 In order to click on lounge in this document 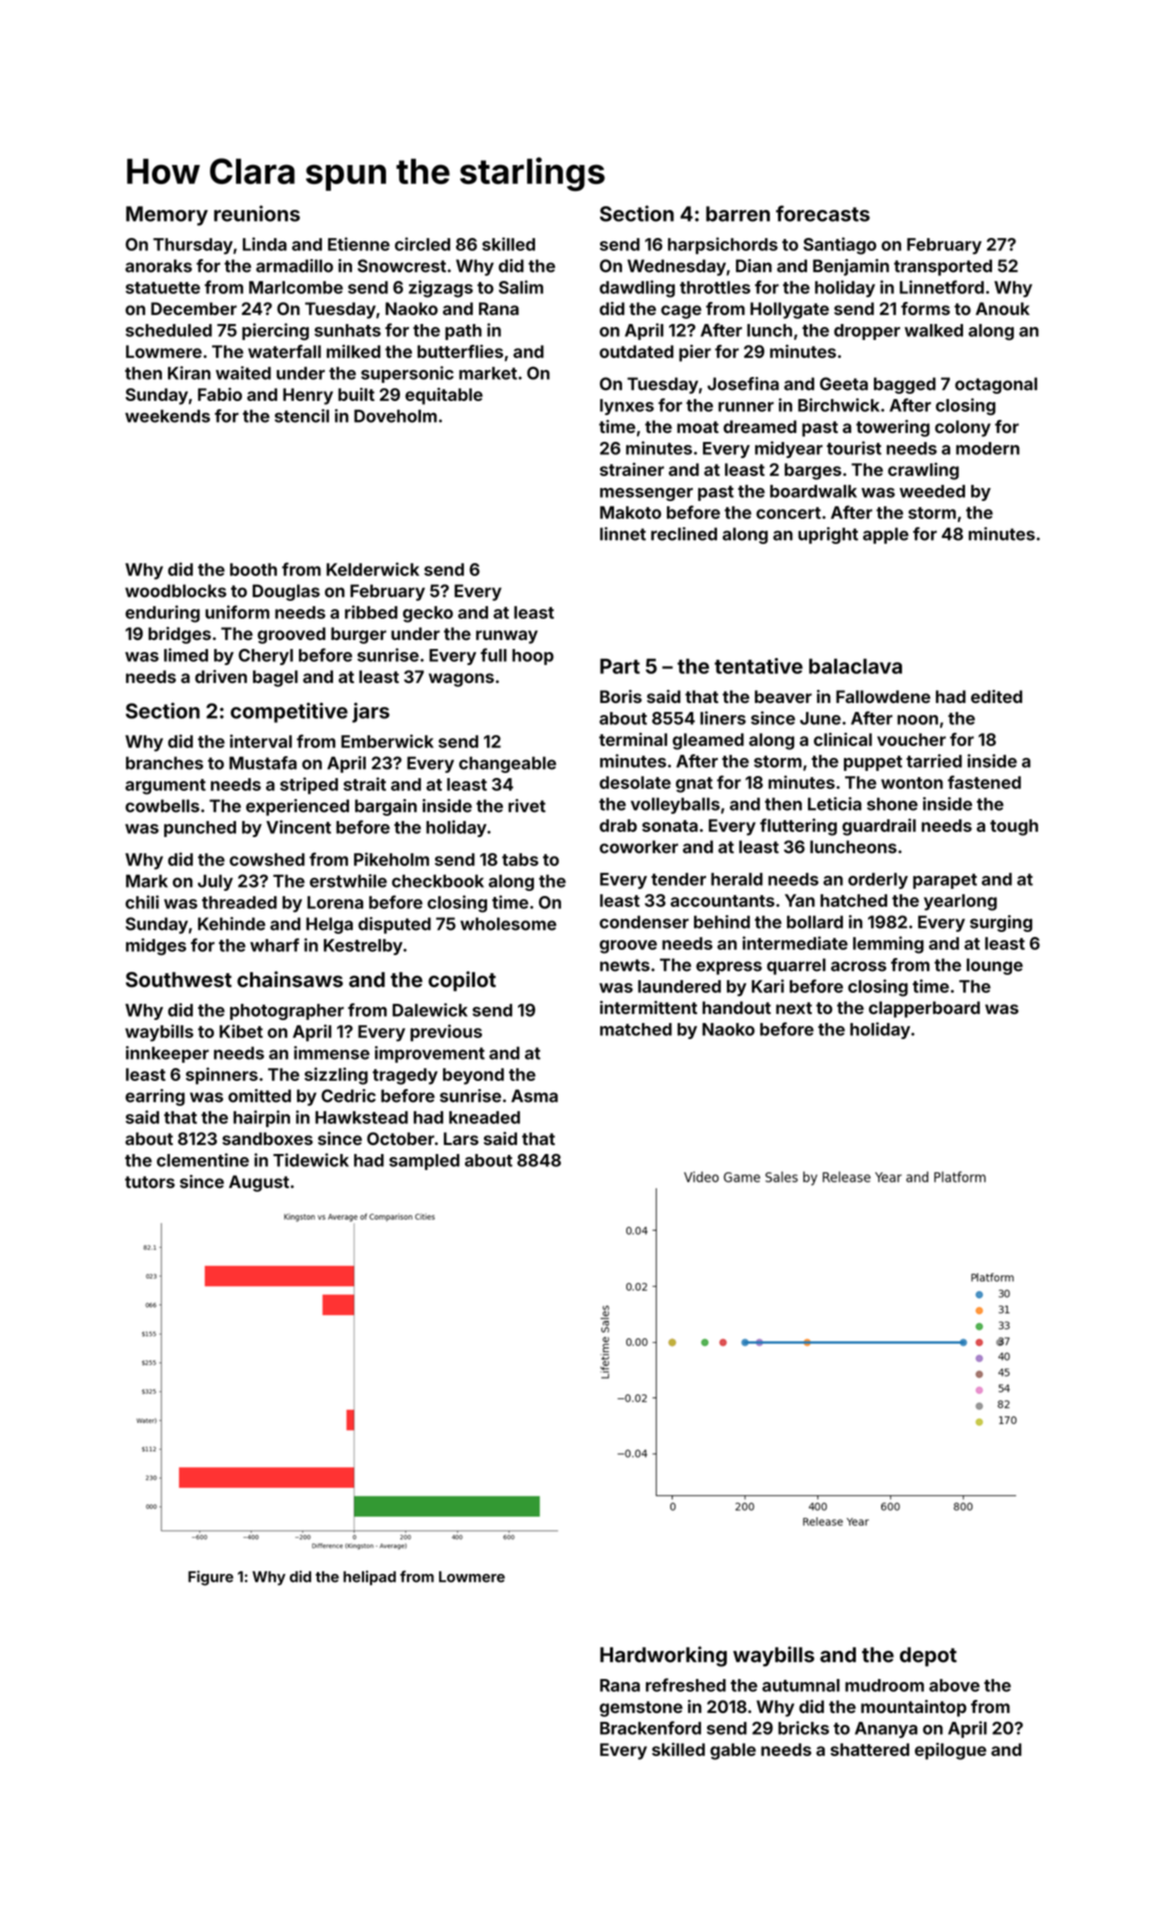, I will do `click(995, 966)`.
